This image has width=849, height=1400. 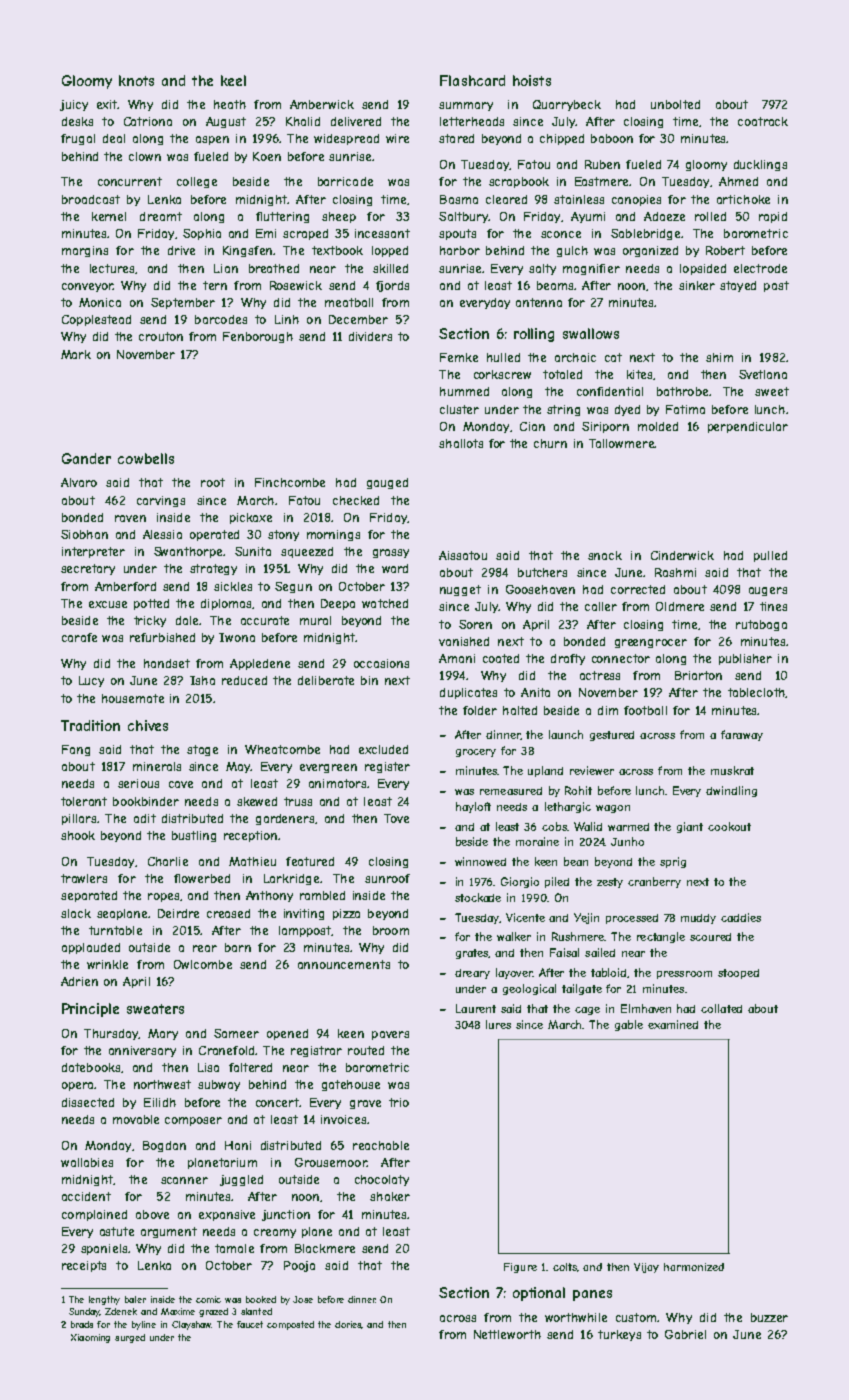 What do you see at coordinates (197, 182) in the image?
I see `college` at bounding box center [197, 182].
